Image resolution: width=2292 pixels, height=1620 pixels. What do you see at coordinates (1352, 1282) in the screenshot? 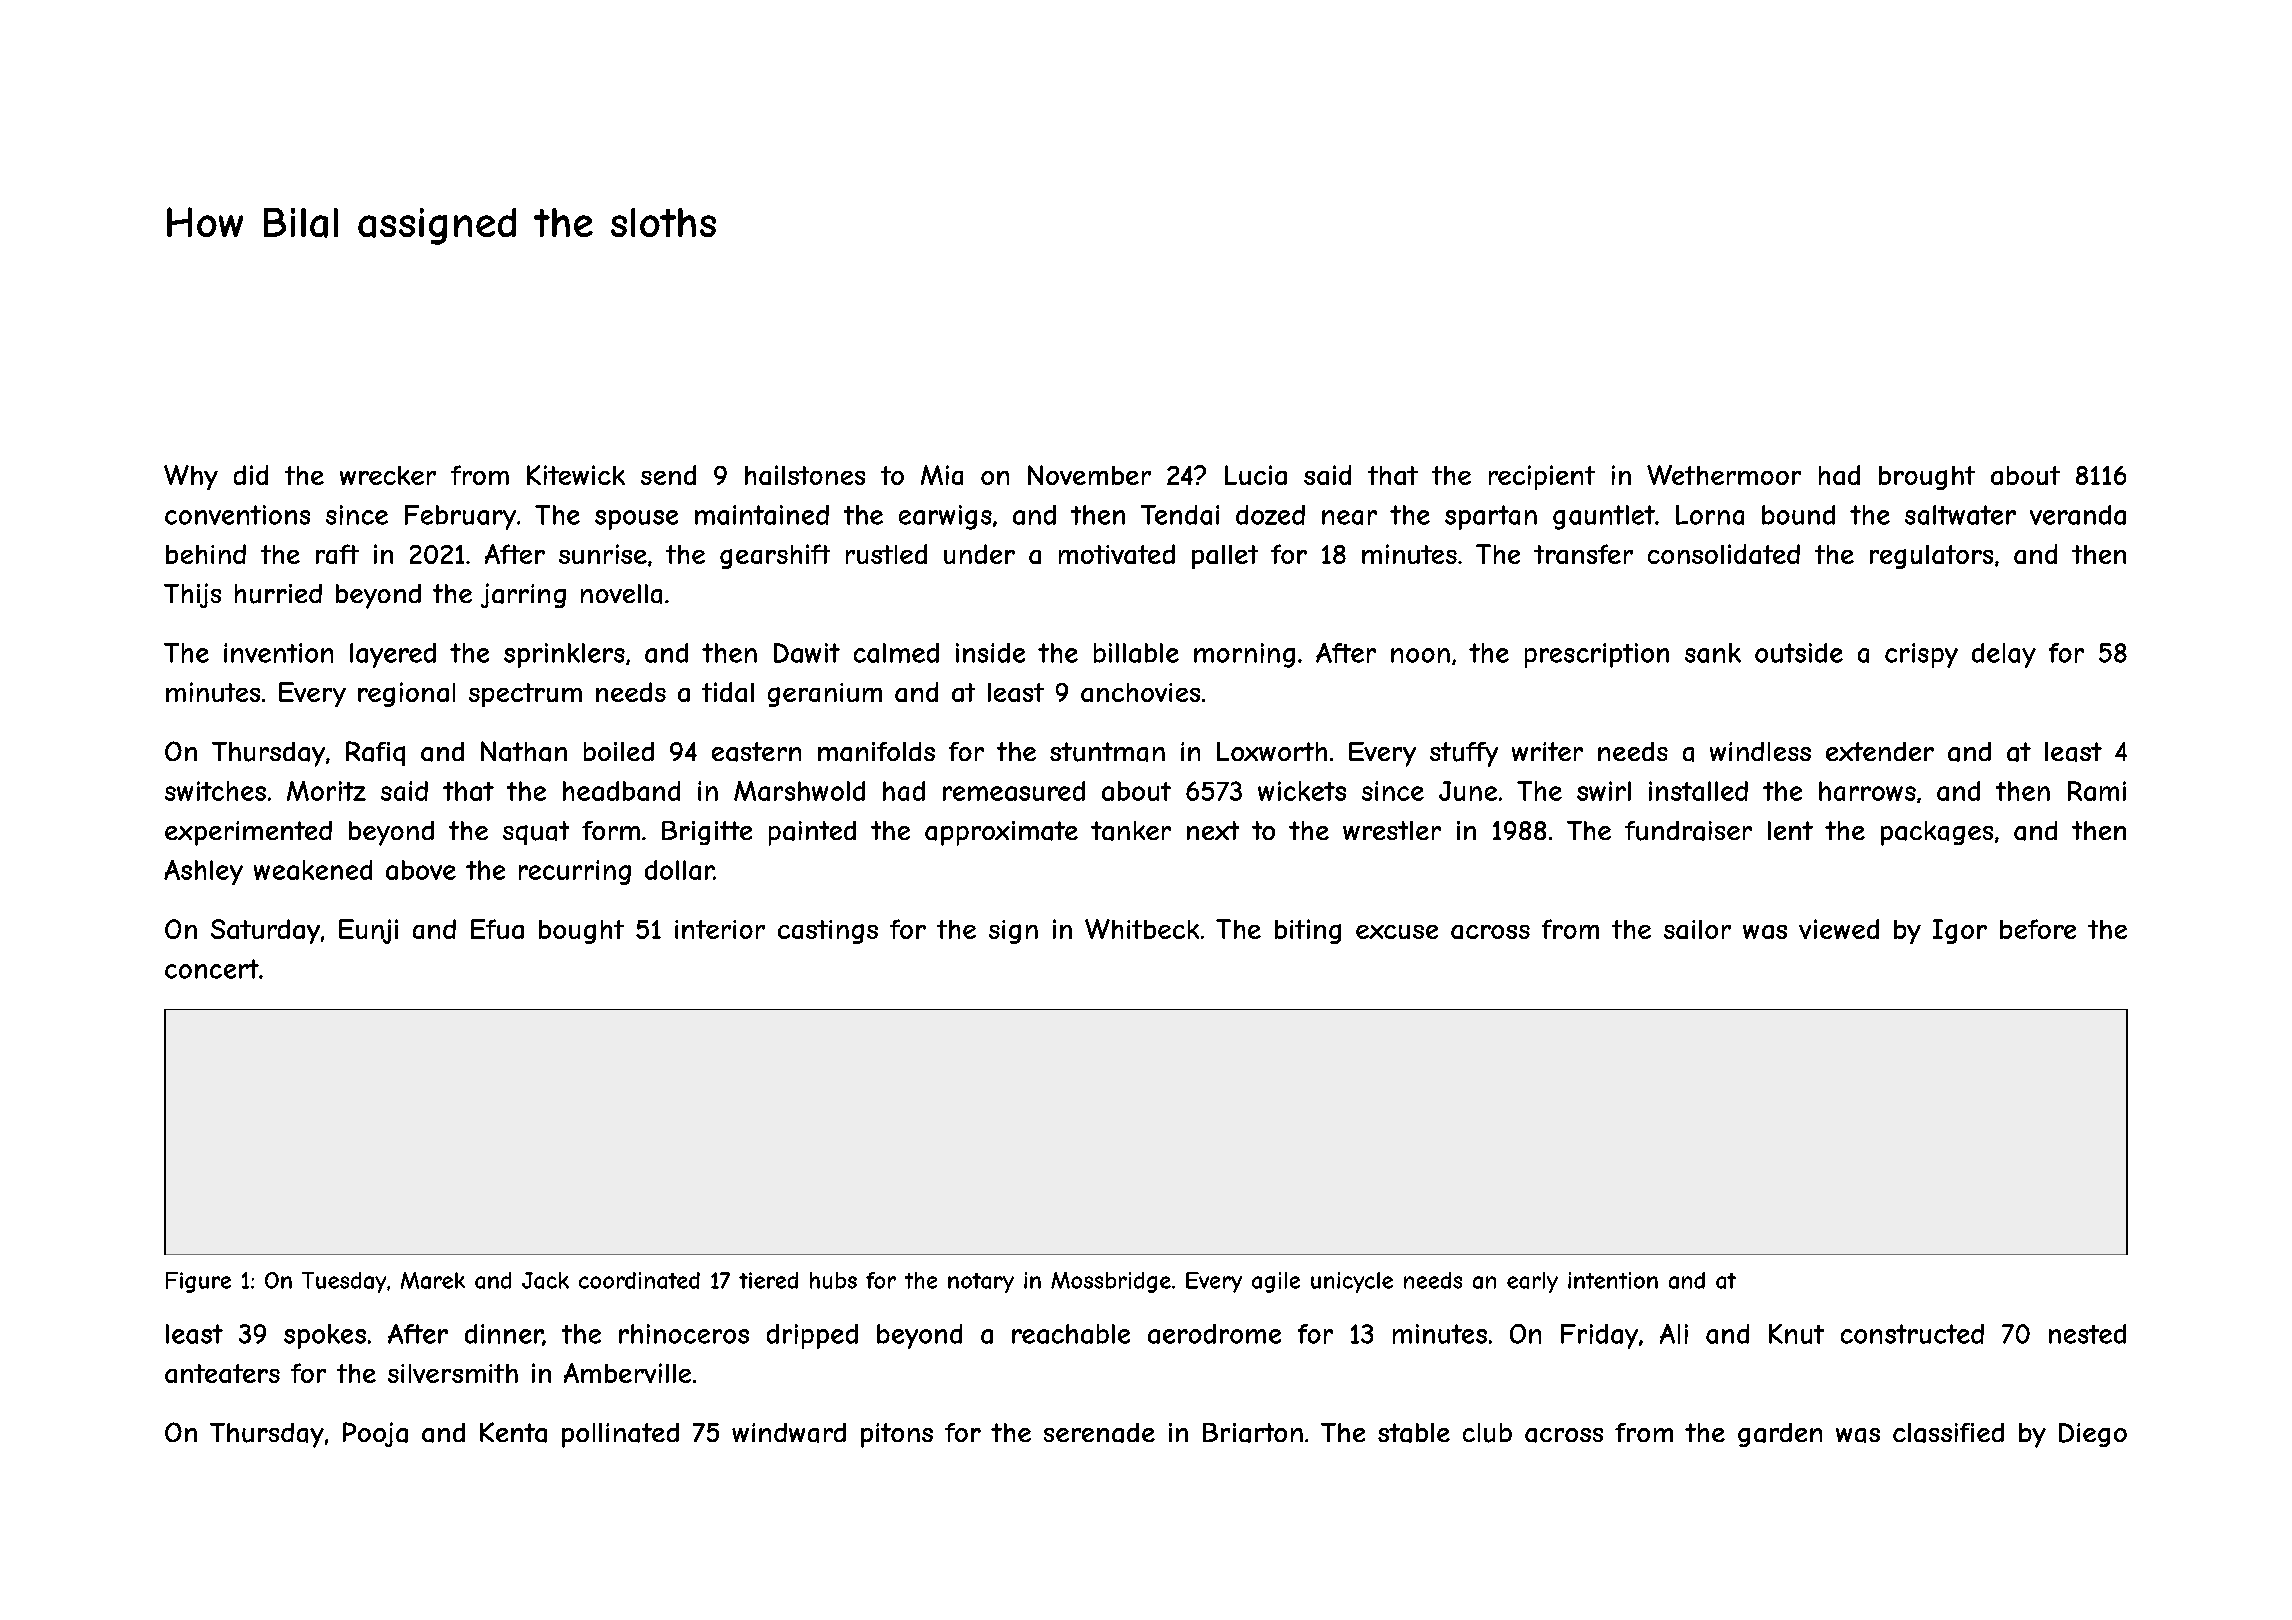
I see `unicycle` at bounding box center [1352, 1282].
